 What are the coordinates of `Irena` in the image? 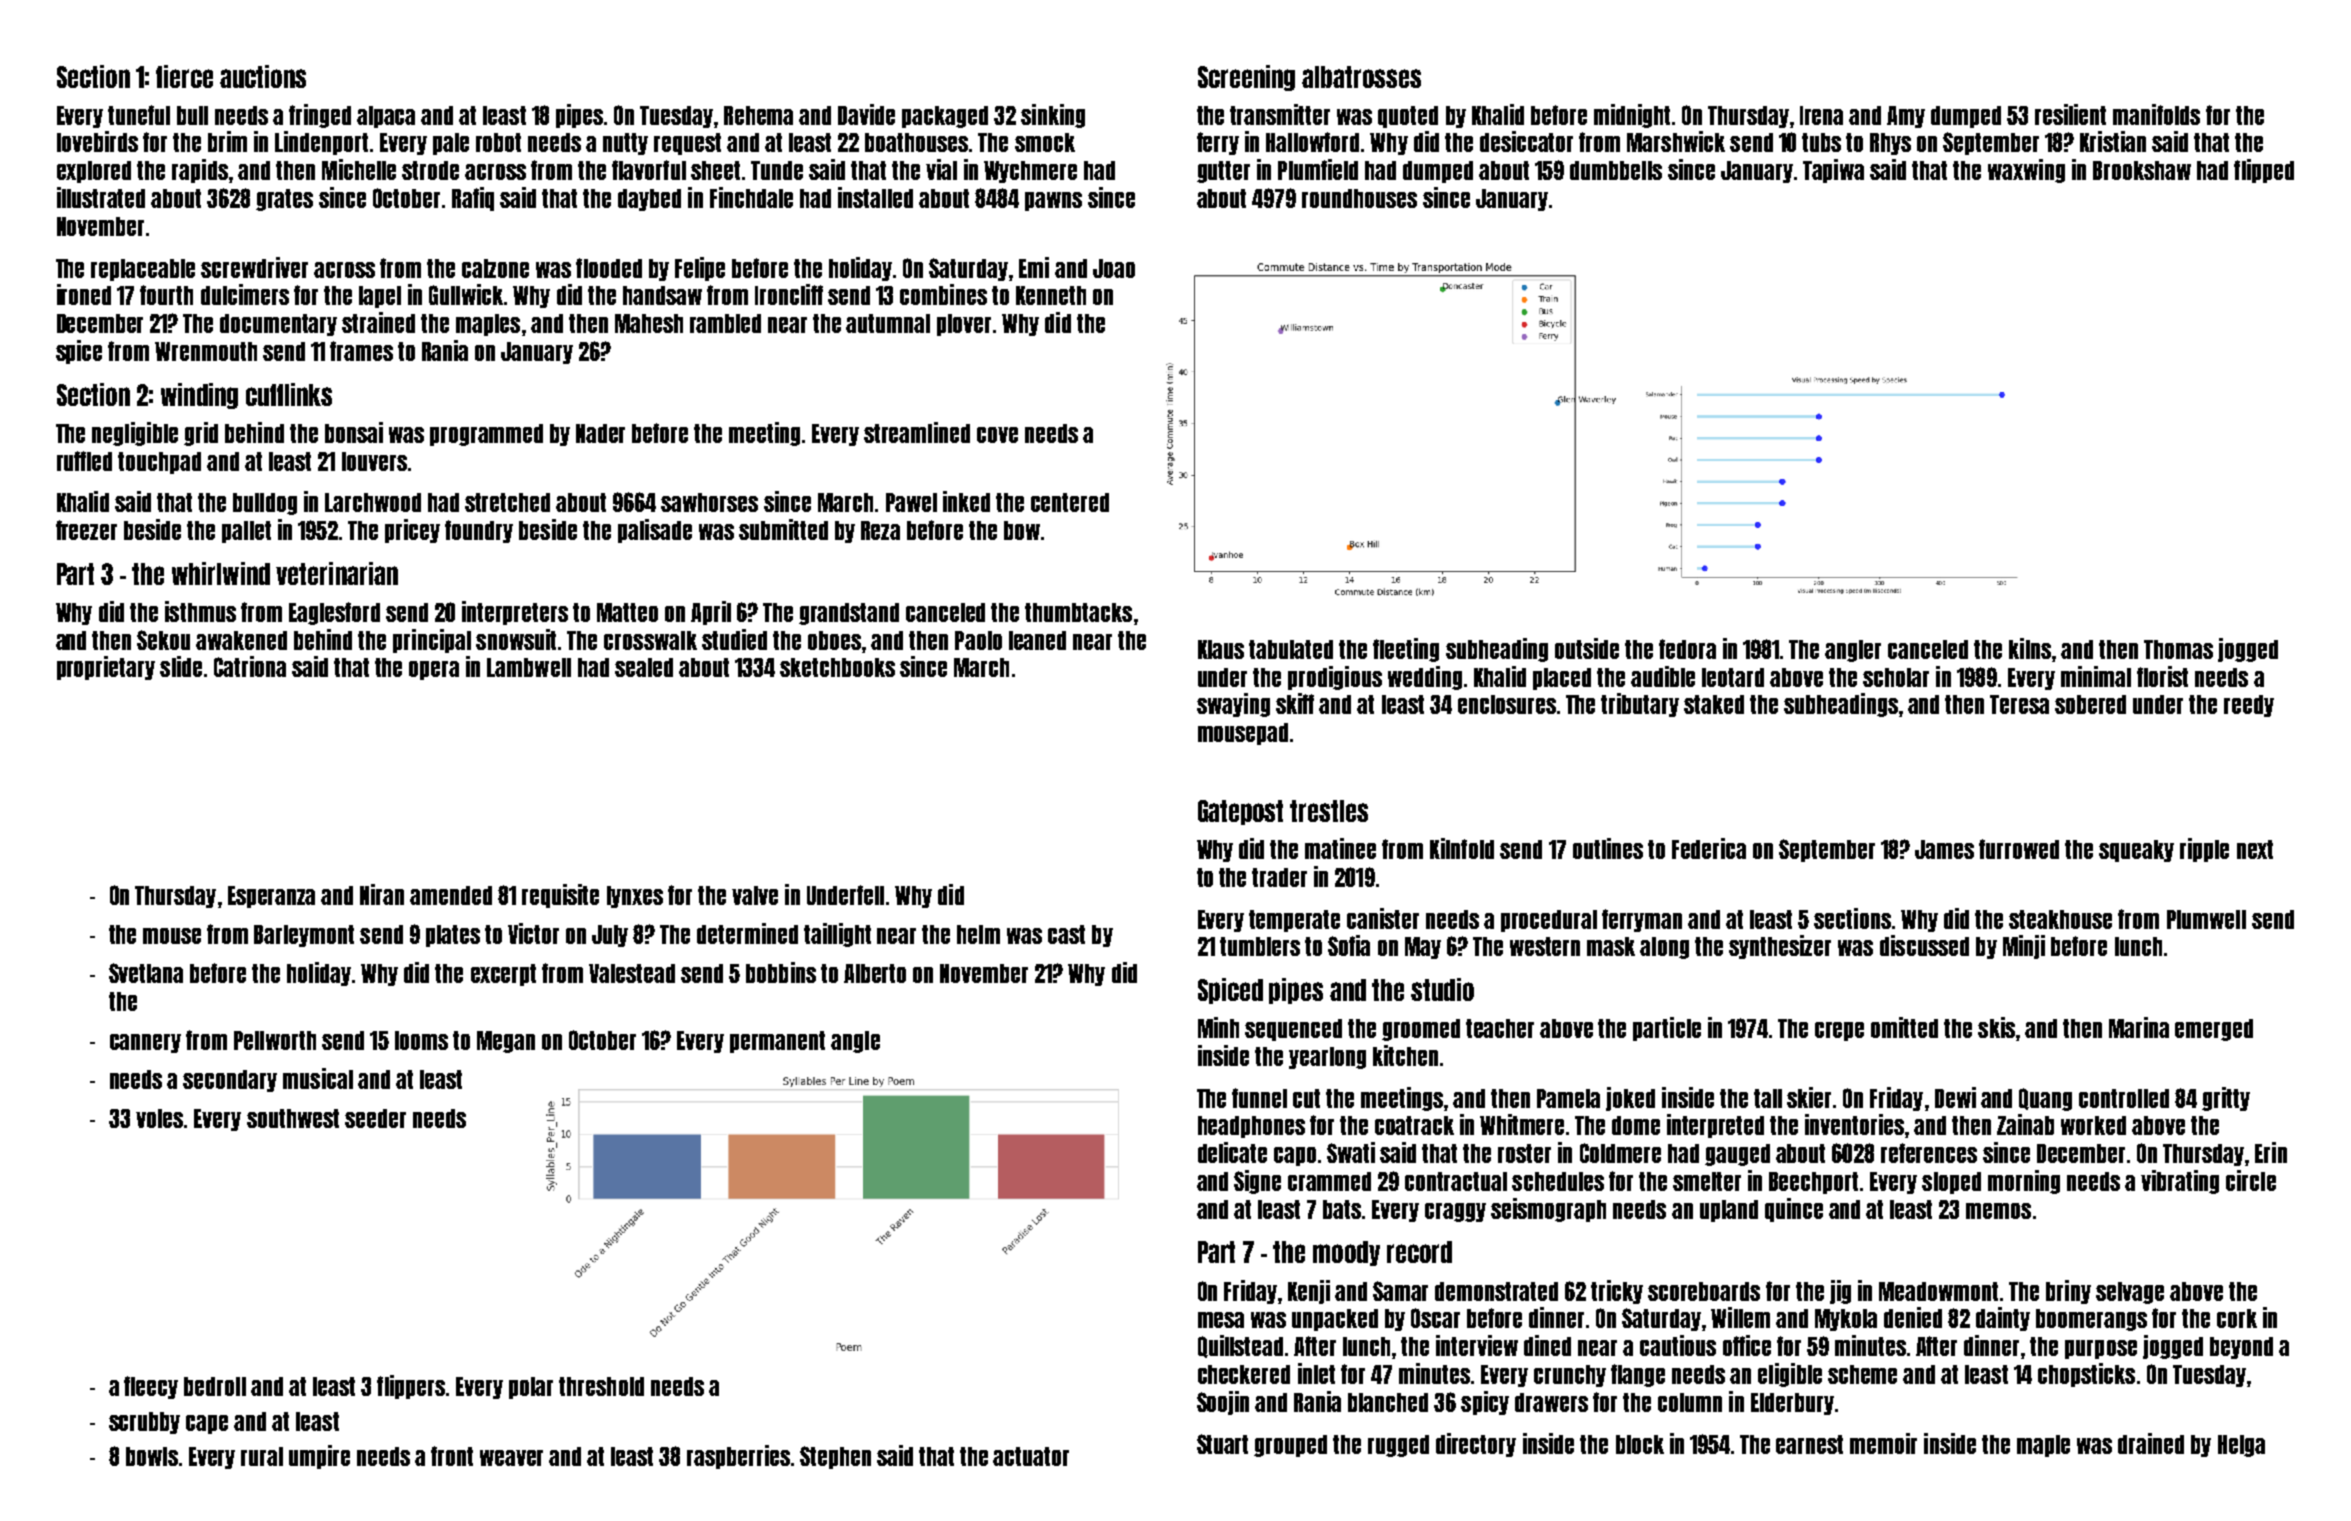 It's located at (1821, 115).
